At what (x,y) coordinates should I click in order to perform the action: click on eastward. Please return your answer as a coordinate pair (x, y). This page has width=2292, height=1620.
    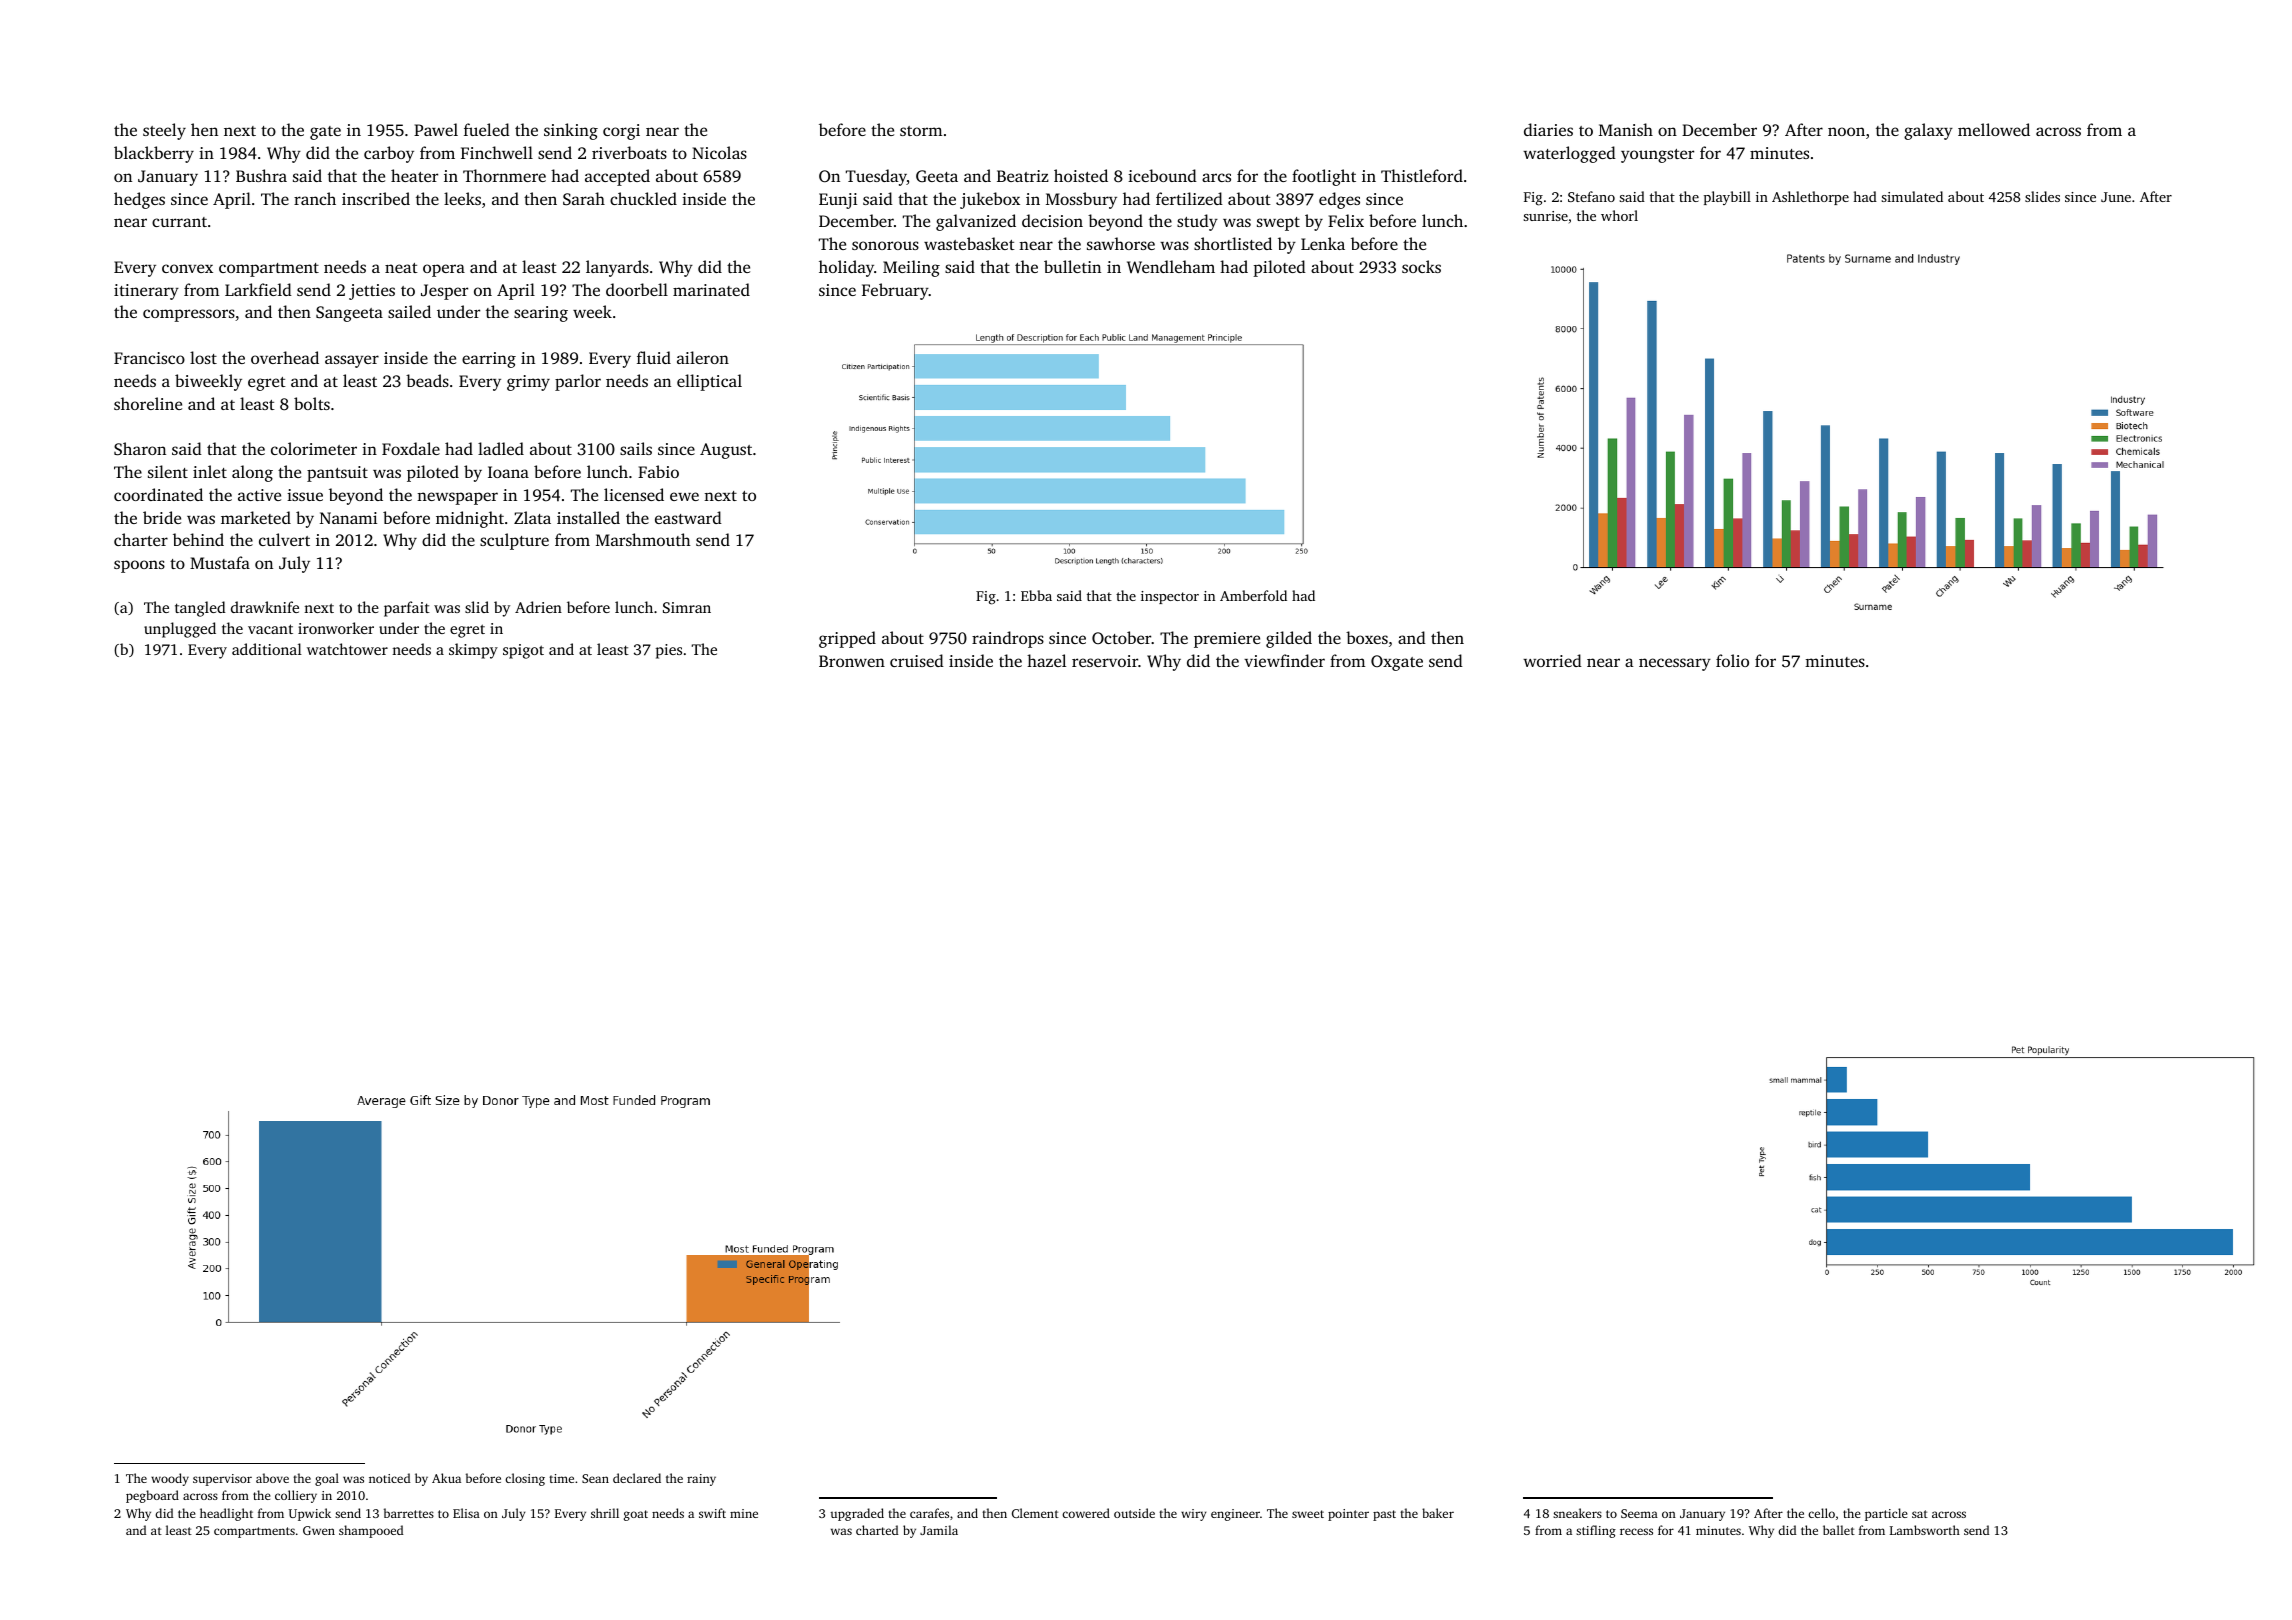
    Looking at the image, I should click on (688, 517).
